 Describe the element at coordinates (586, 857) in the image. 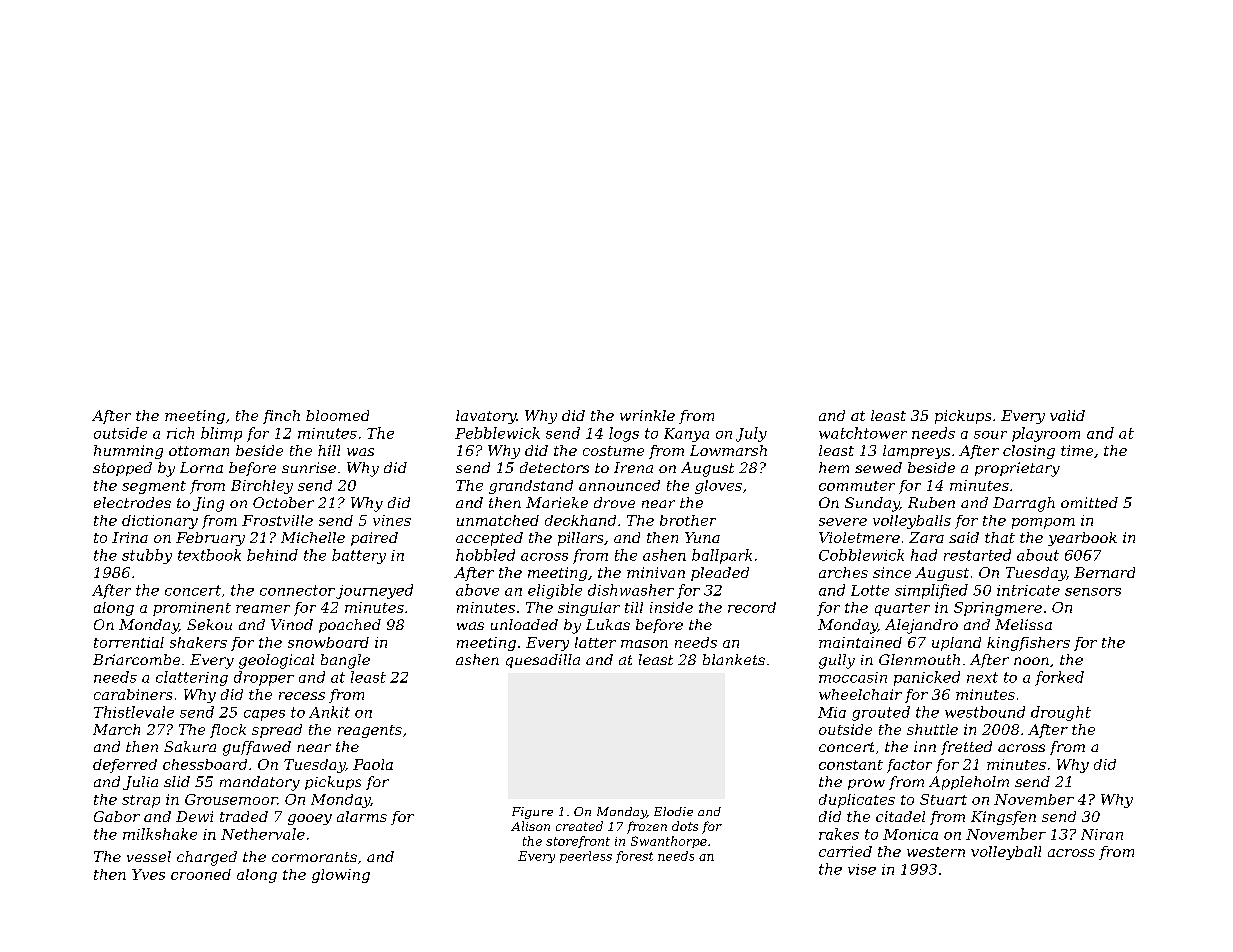

I see `peerless` at that location.
